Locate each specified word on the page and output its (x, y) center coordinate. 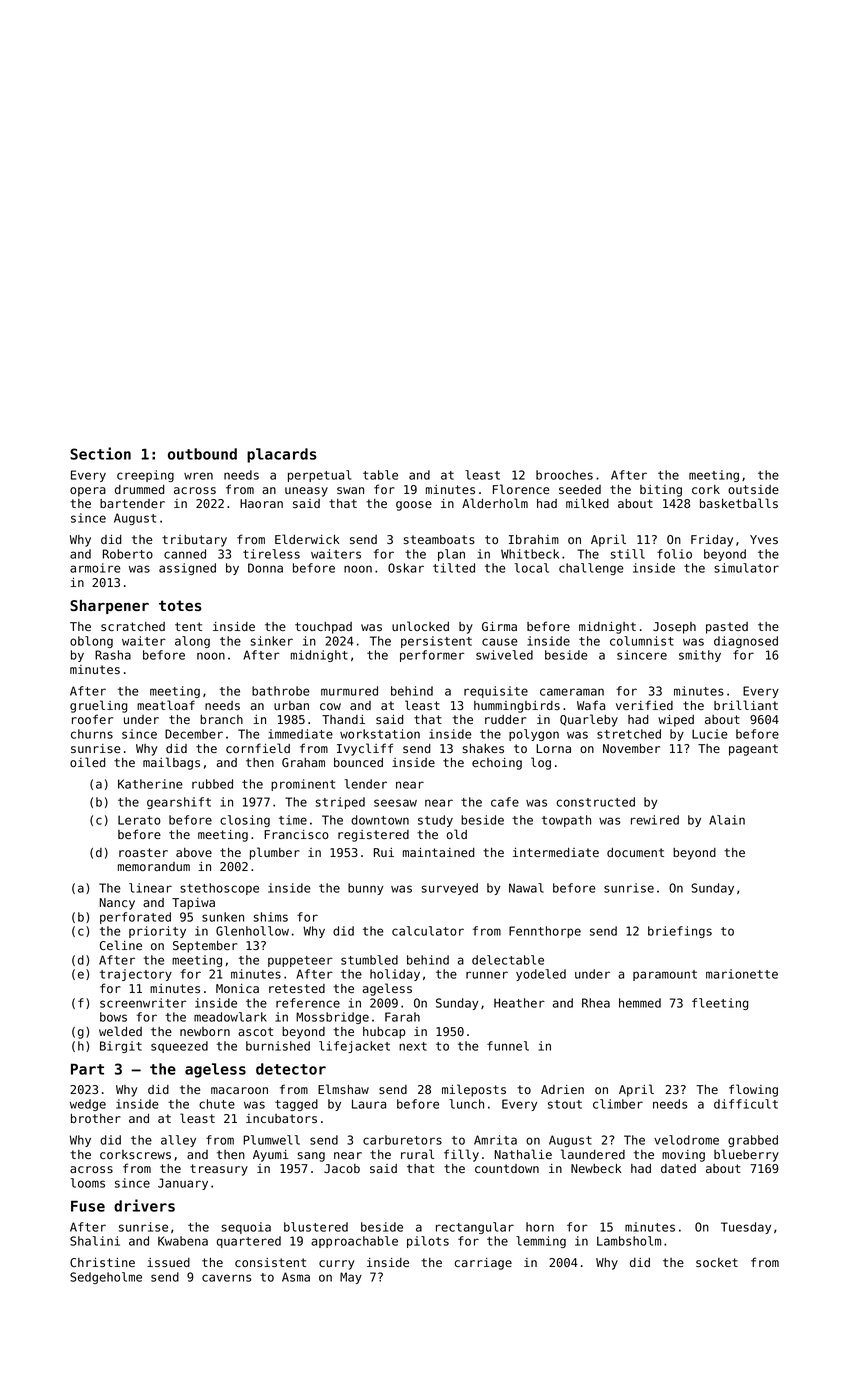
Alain (727, 820)
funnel (508, 1046)
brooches (564, 475)
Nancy (117, 904)
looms (88, 1183)
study (435, 821)
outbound (202, 454)
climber (618, 1104)
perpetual (319, 476)
